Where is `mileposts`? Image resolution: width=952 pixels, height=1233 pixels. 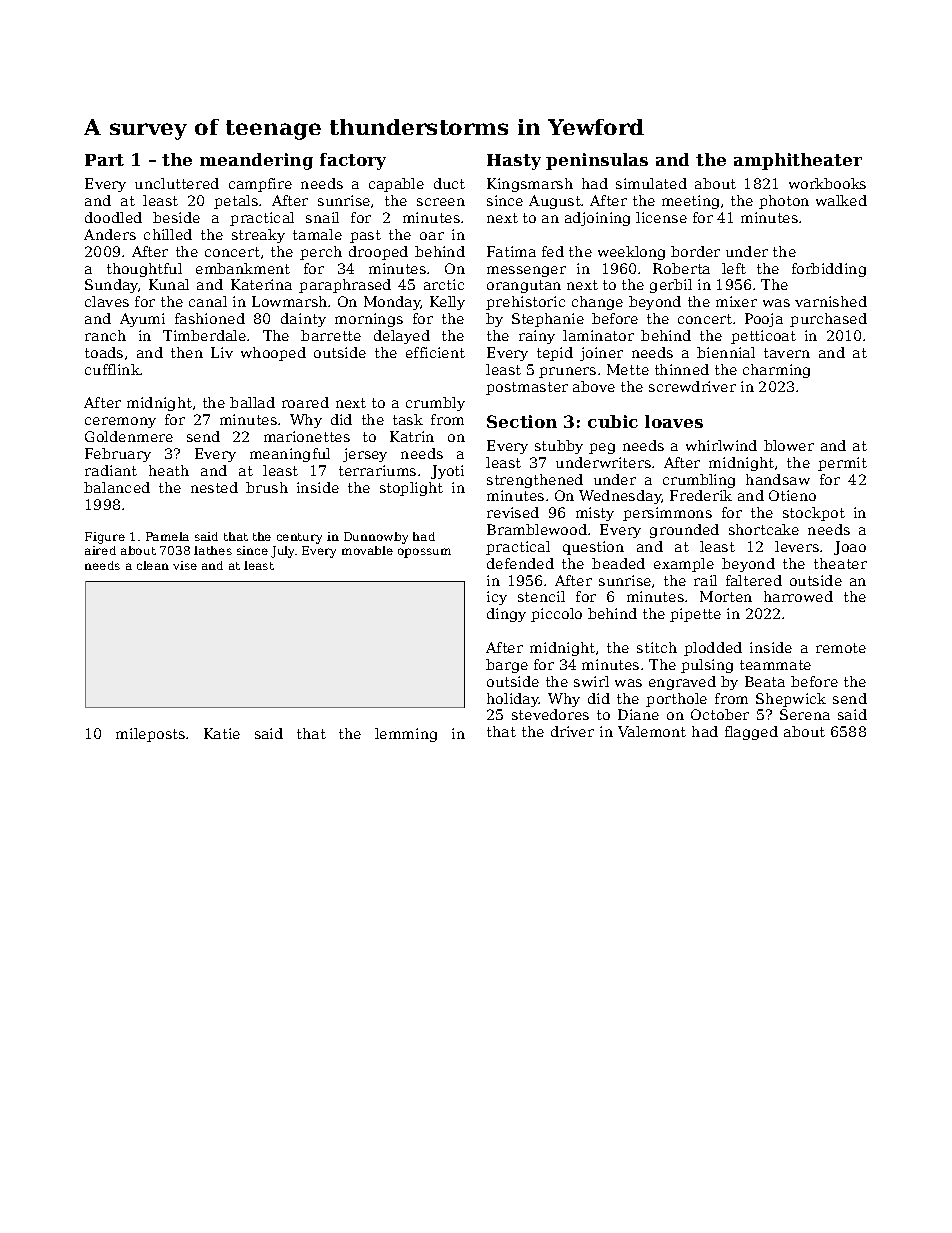 mileposts is located at coordinates (150, 735).
